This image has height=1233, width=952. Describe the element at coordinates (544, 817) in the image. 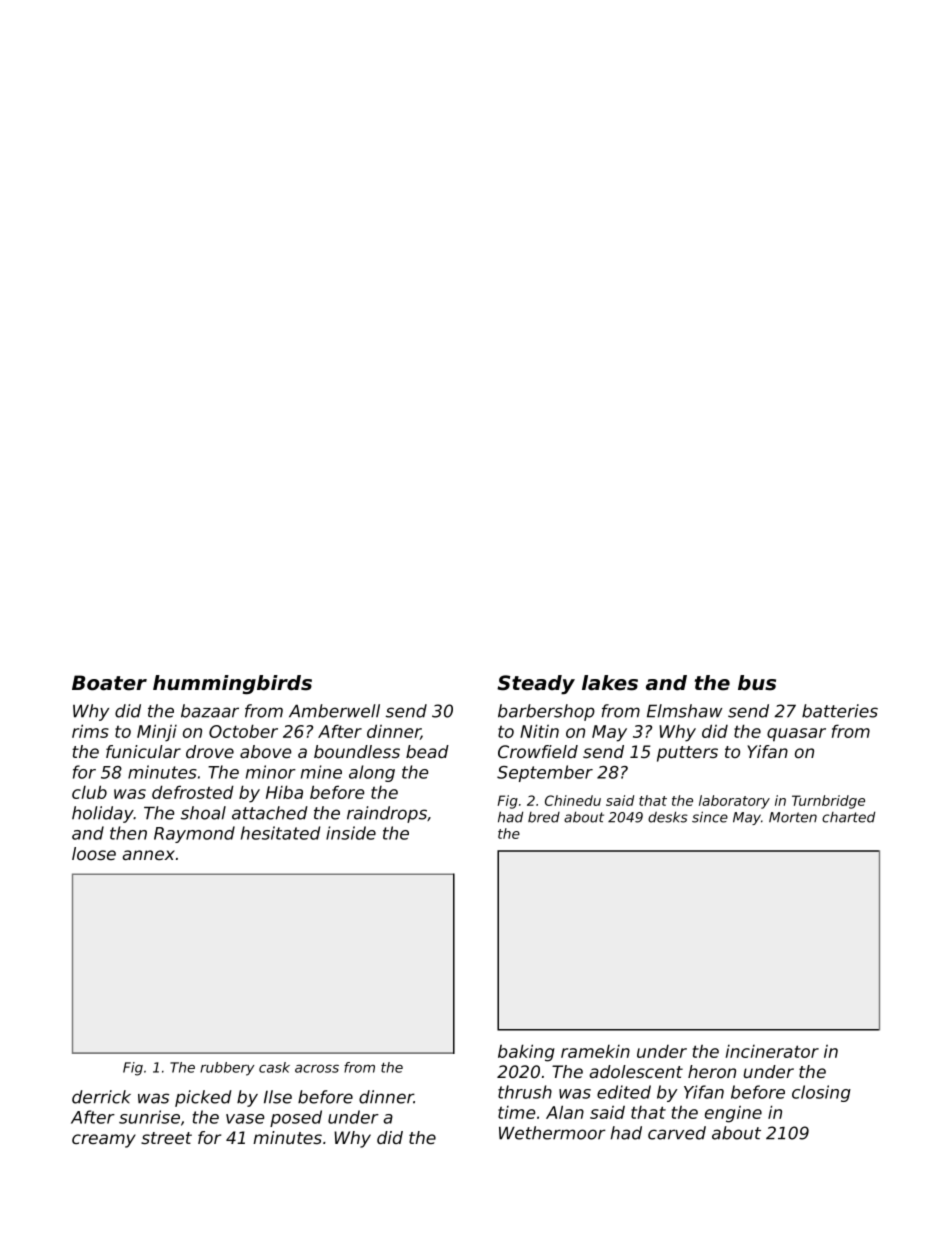

I see `bred` at that location.
